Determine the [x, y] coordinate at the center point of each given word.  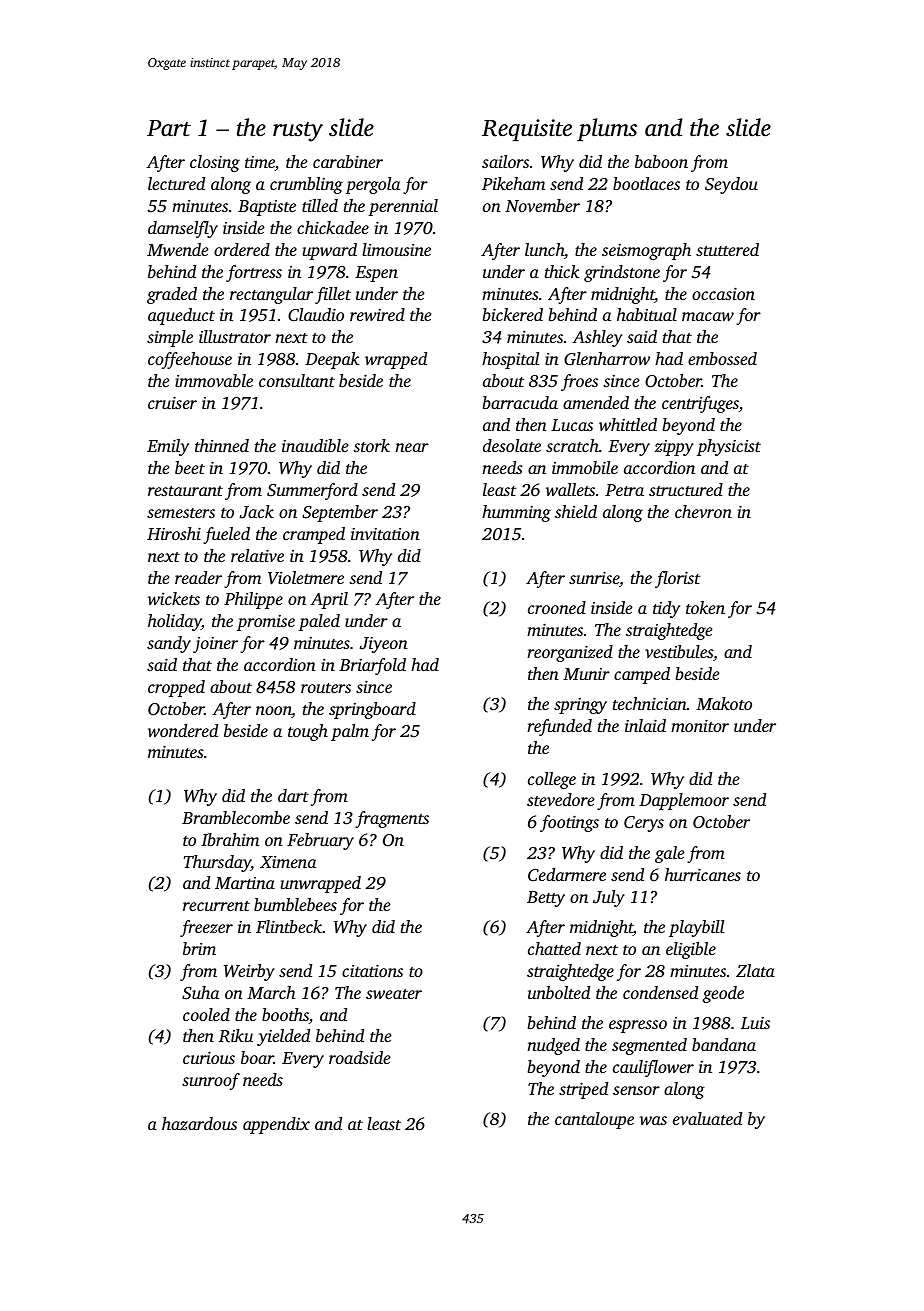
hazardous [199, 1123]
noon [274, 712]
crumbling [306, 185]
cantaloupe [594, 1120]
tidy [666, 609]
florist [677, 579]
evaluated [707, 1118]
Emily [168, 447]
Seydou [731, 185]
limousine [396, 249]
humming [516, 513]
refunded [559, 727]
